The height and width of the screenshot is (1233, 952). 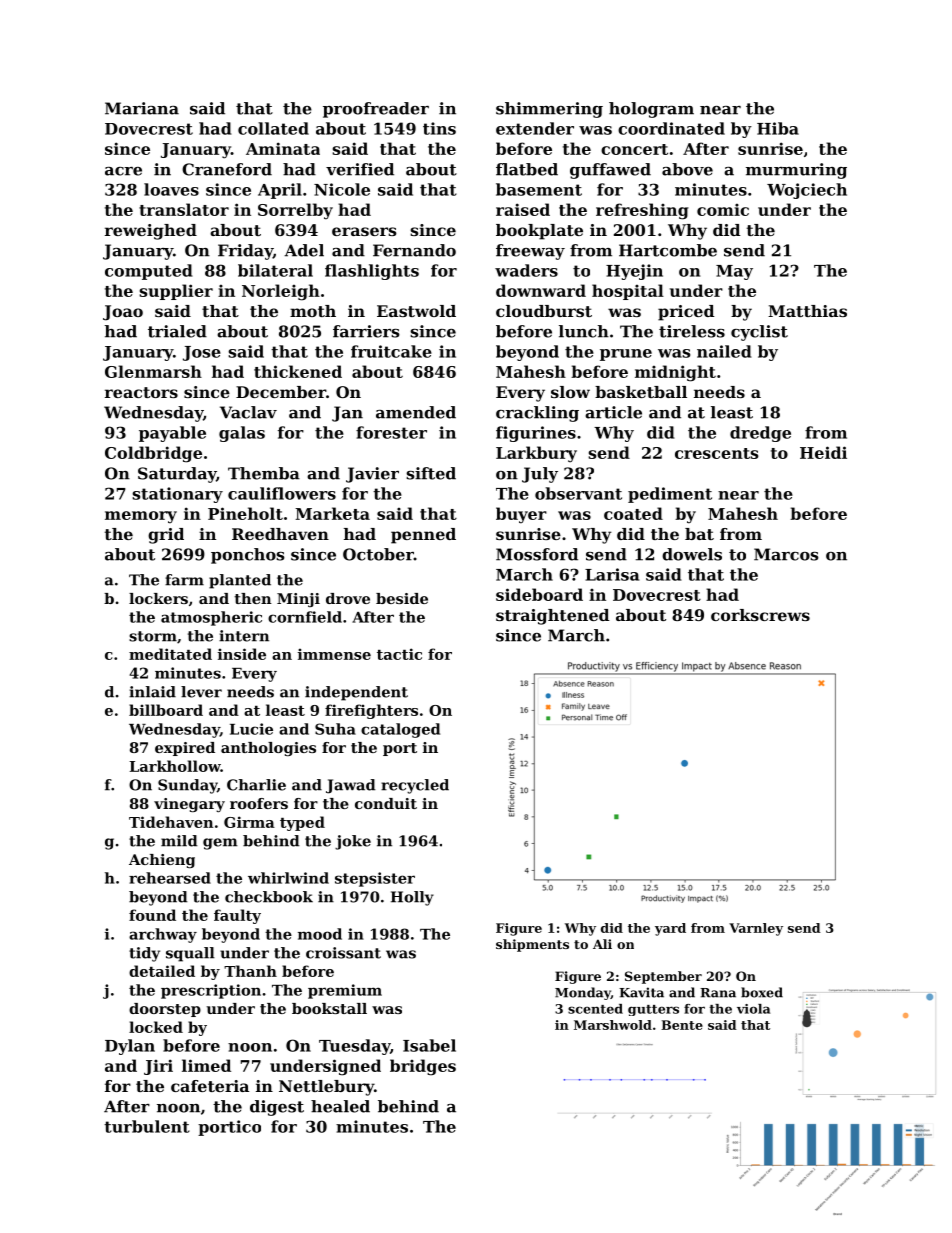 I want to click on healed, so click(x=340, y=1106).
